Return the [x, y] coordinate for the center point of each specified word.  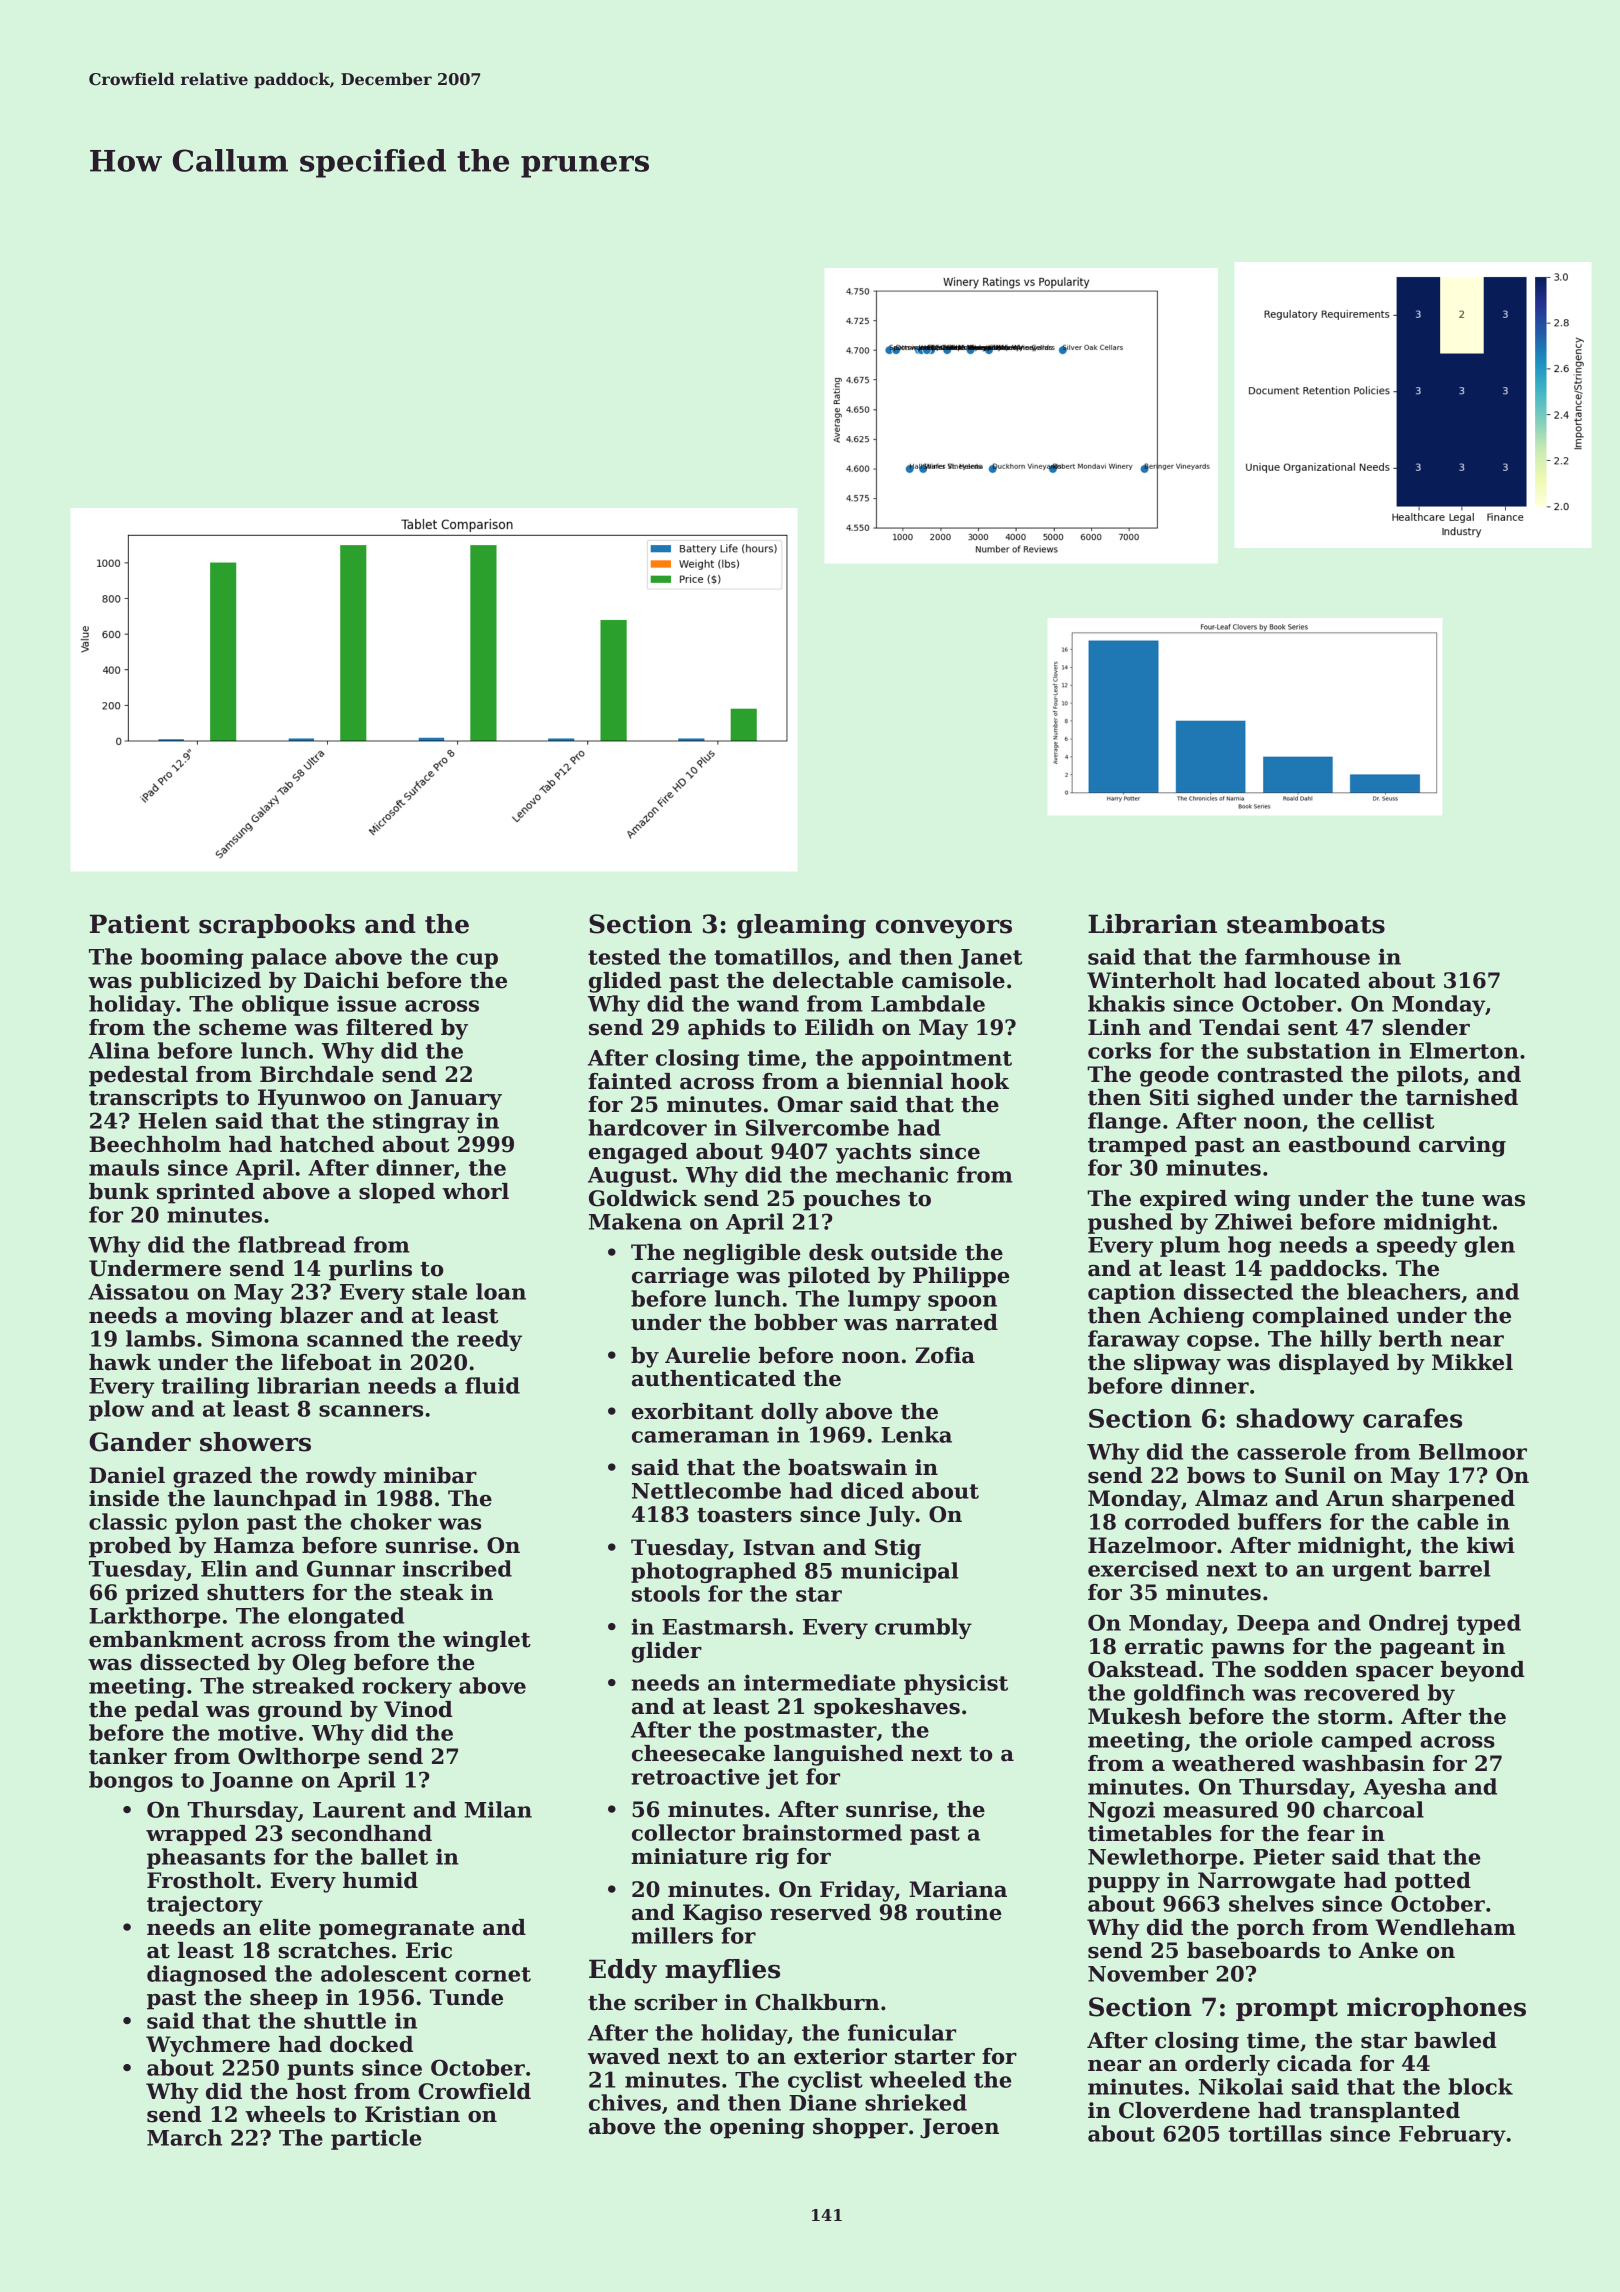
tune [1447, 1199]
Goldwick [643, 1198]
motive [257, 1732]
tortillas [1275, 2133]
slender [1426, 1027]
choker [391, 1521]
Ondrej [1408, 1624]
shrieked [916, 2102]
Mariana [958, 1889]
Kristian [412, 2114]
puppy [1124, 1885]
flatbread [292, 1244]
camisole [953, 980]
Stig [898, 1549]
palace [288, 958]
